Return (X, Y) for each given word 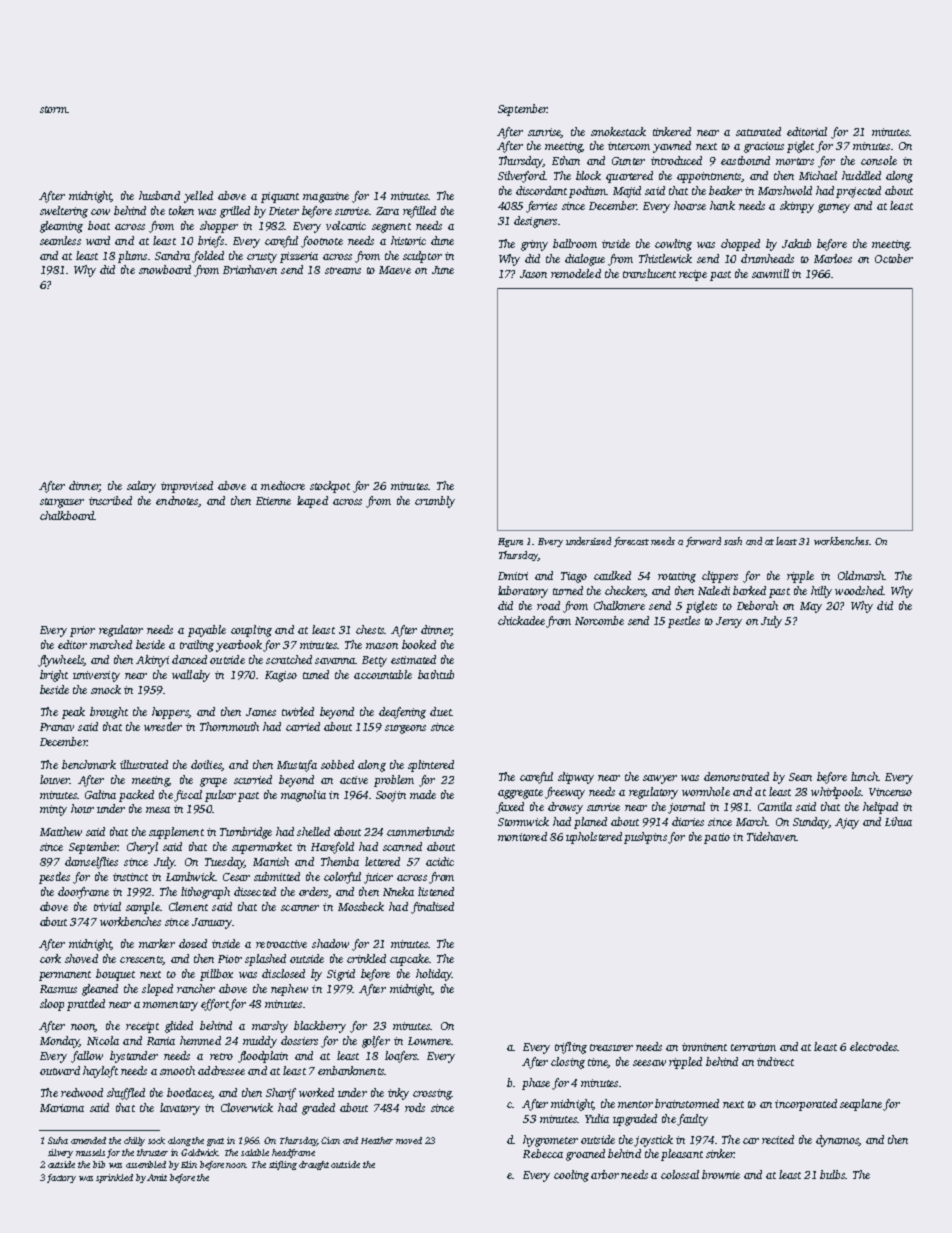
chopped (740, 245)
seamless (60, 240)
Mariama (62, 1108)
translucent (649, 273)
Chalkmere (619, 605)
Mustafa (297, 766)
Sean (800, 777)
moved (409, 1140)
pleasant (682, 1155)
